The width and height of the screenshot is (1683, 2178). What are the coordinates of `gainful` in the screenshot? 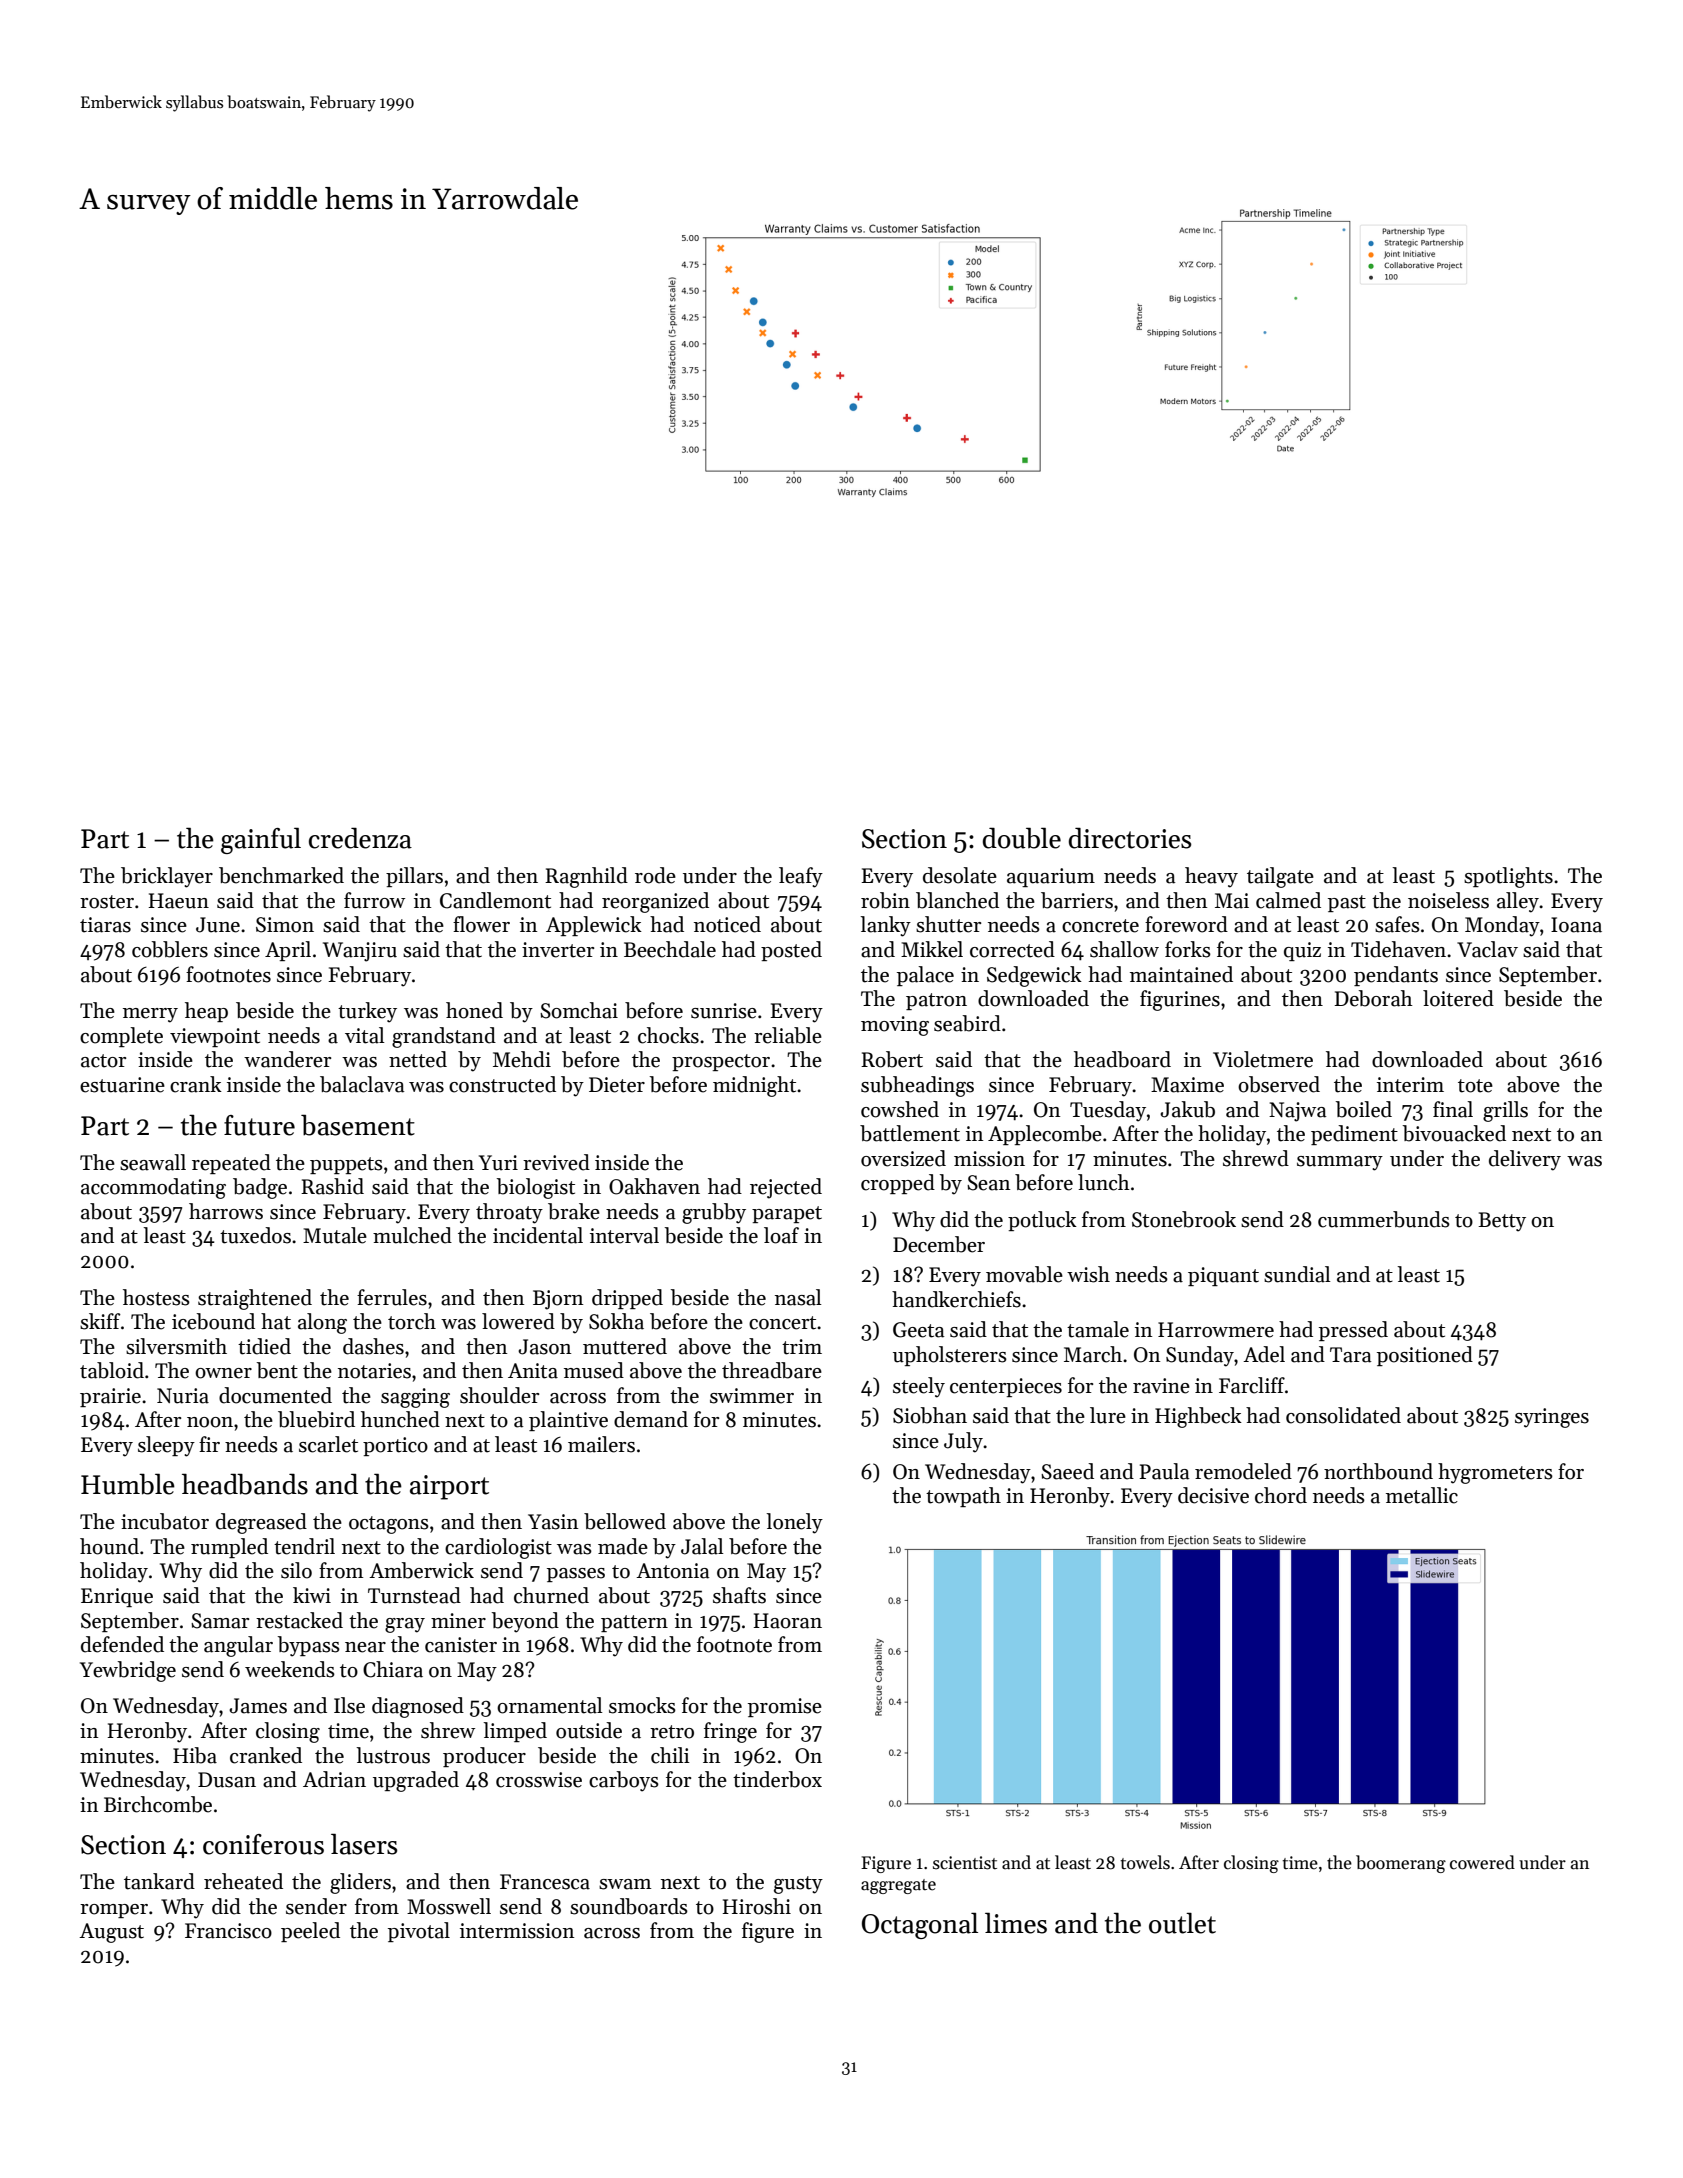 It's located at (261, 840).
